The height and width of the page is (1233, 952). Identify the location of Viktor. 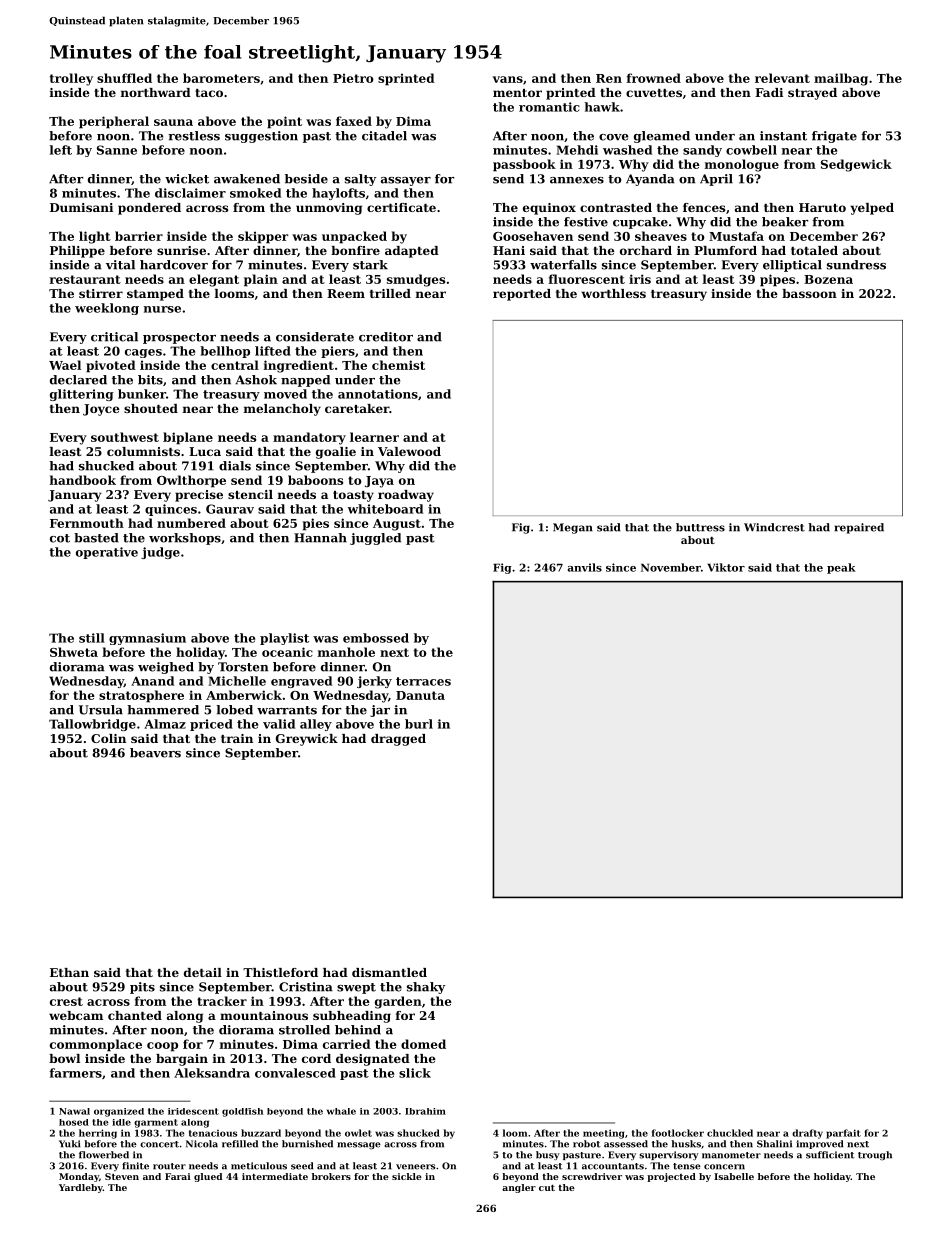
(726, 567).
